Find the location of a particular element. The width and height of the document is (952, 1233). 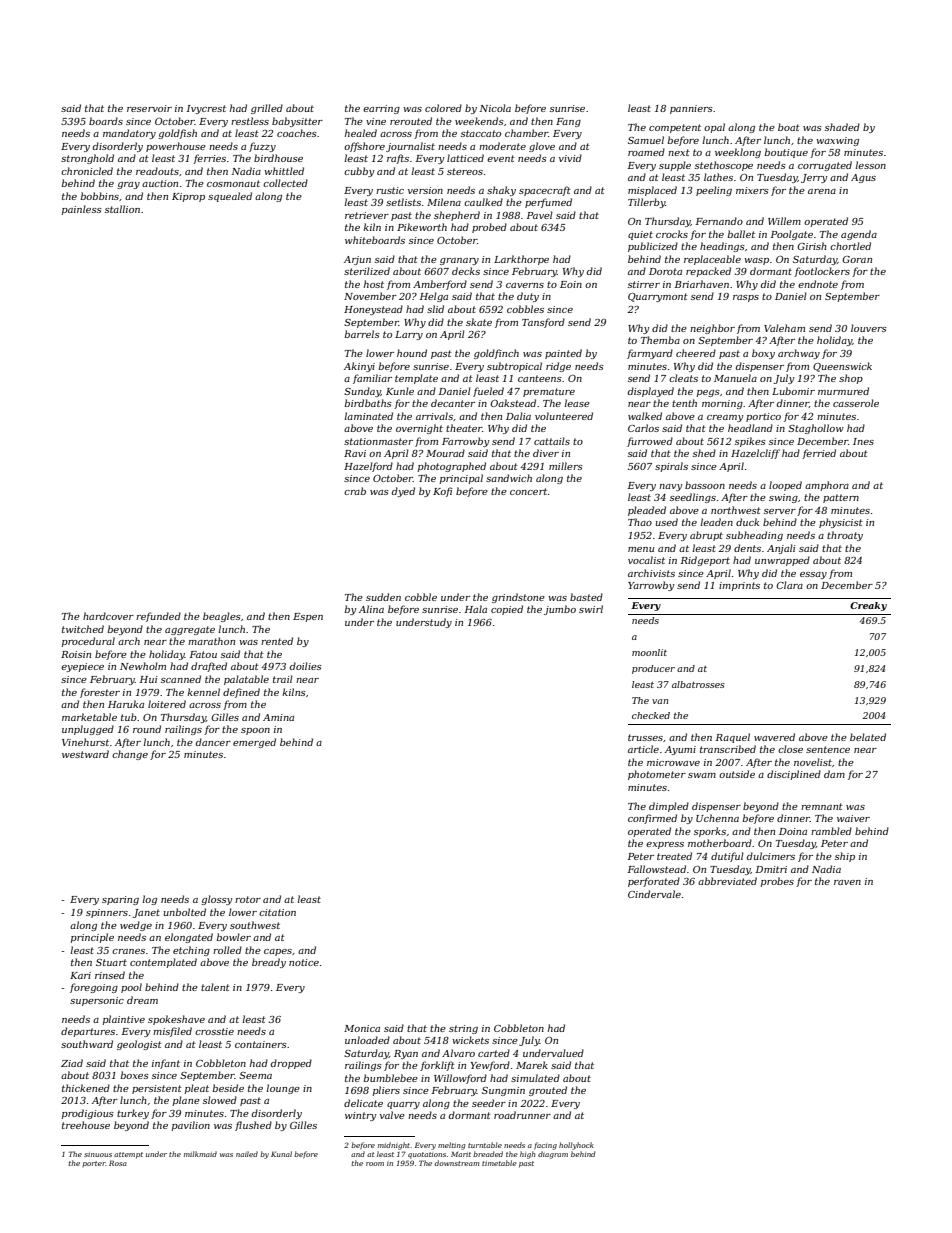

pattern is located at coordinates (841, 498).
